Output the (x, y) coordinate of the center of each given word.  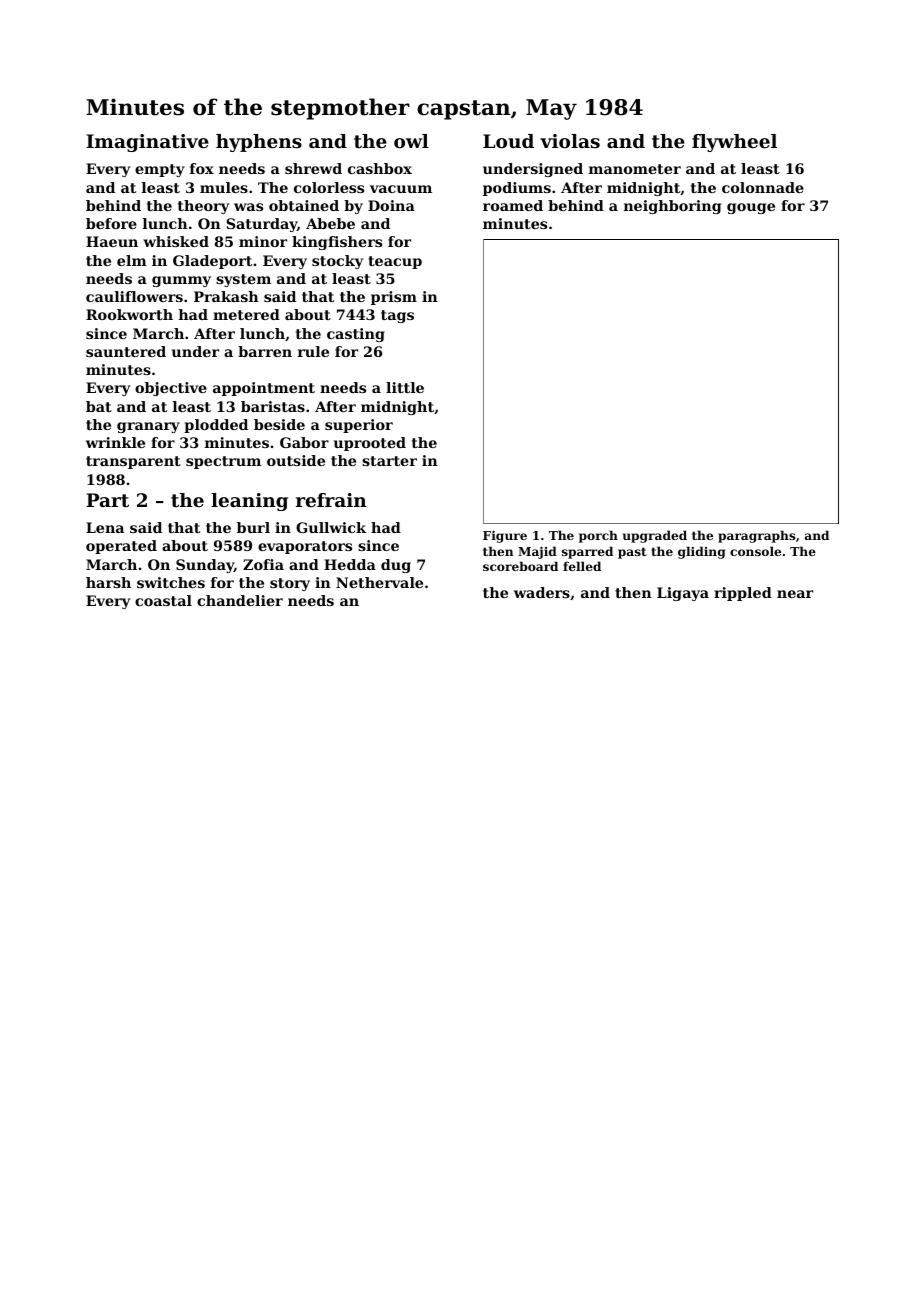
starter (389, 461)
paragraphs (757, 536)
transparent (133, 462)
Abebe (330, 223)
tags (397, 316)
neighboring (672, 207)
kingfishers (337, 243)
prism (394, 298)
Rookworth (129, 314)
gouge (751, 208)
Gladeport (212, 262)
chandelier (240, 600)
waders (542, 592)
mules (224, 187)
